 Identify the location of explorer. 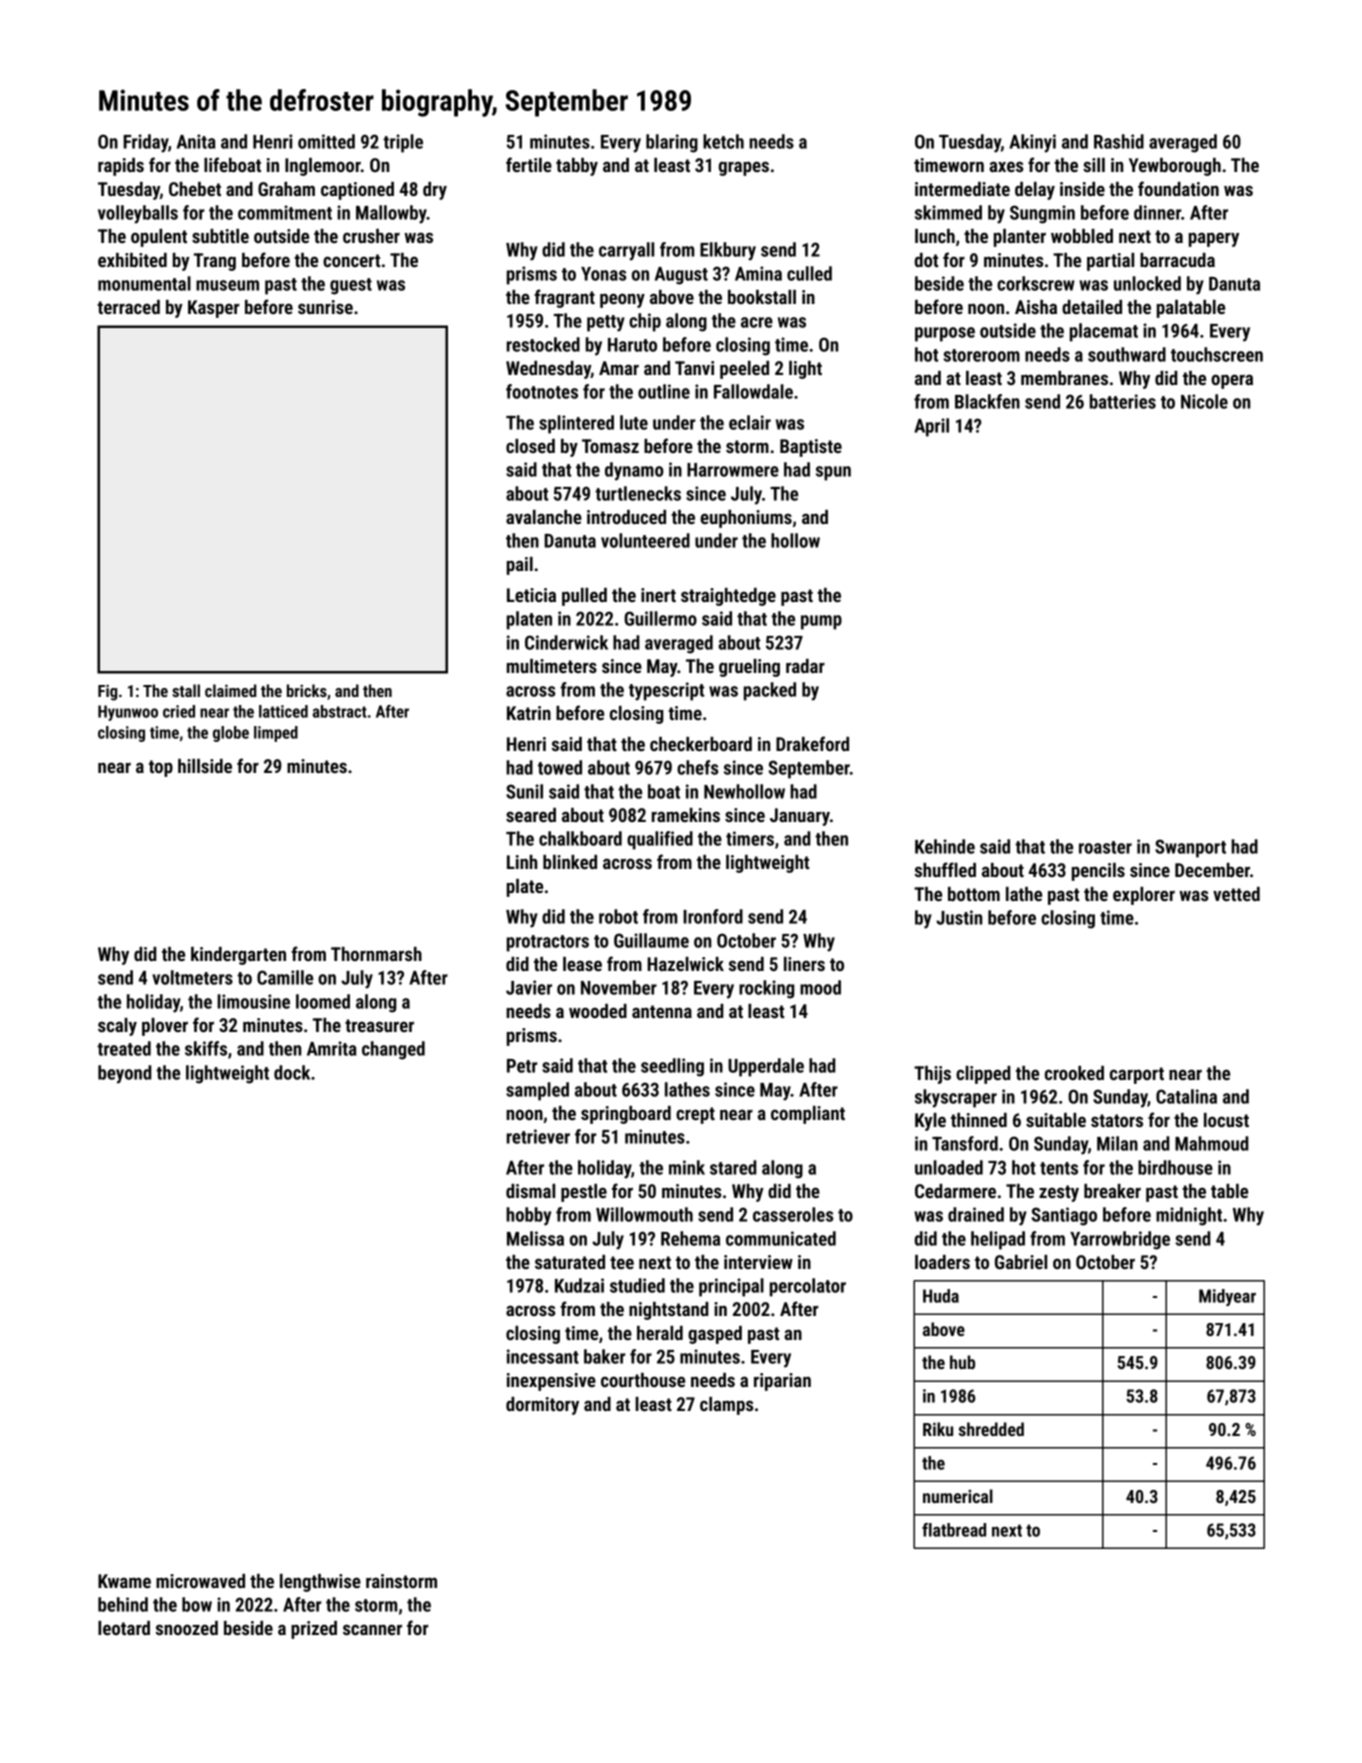
(1144, 896).
